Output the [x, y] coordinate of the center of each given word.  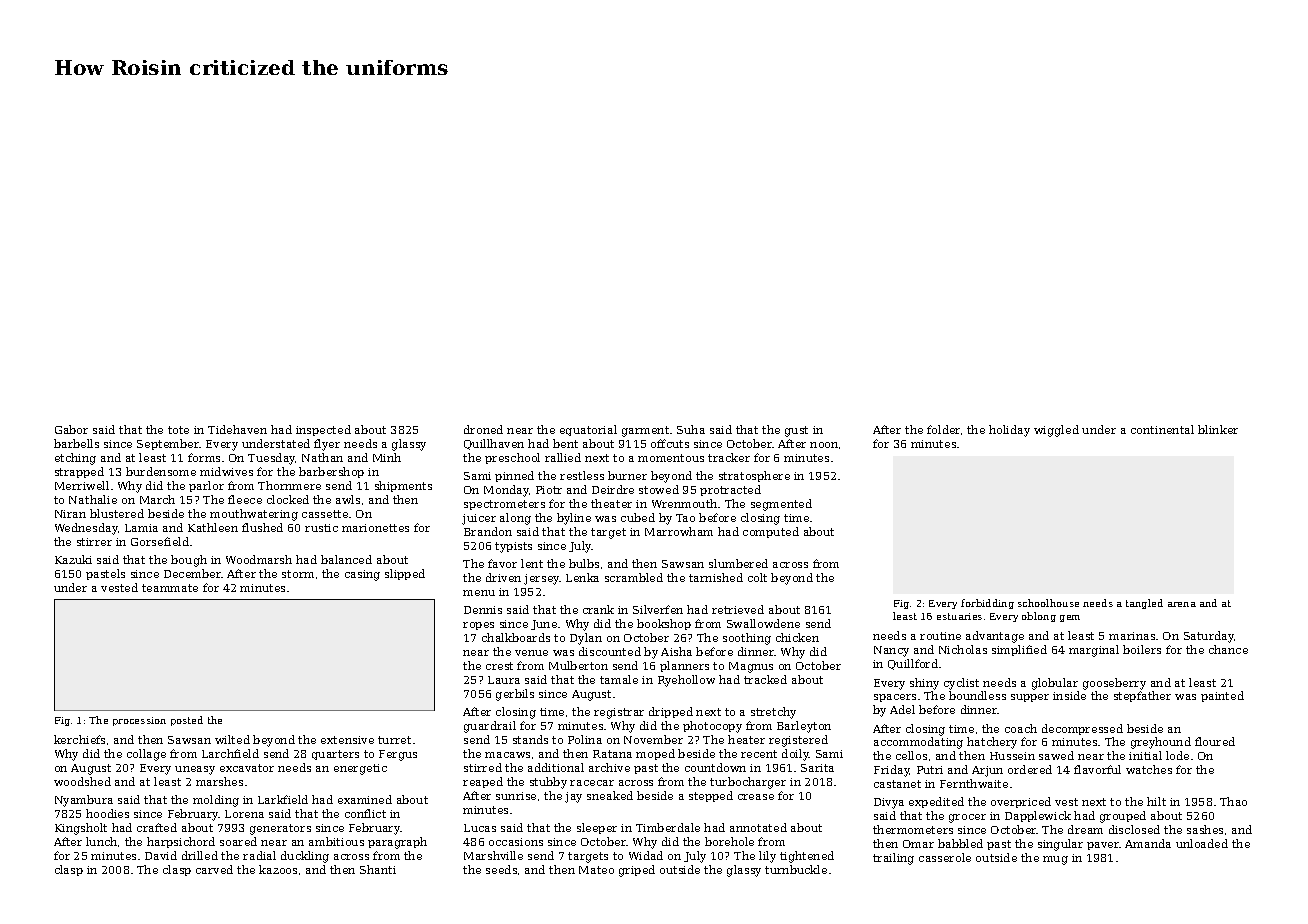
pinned [514, 476]
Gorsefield [160, 541]
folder [943, 429]
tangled [1144, 604]
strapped [79, 472]
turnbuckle [796, 869]
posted [187, 721]
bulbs [584, 563]
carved [214, 869]
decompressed [1082, 729]
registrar [619, 713]
